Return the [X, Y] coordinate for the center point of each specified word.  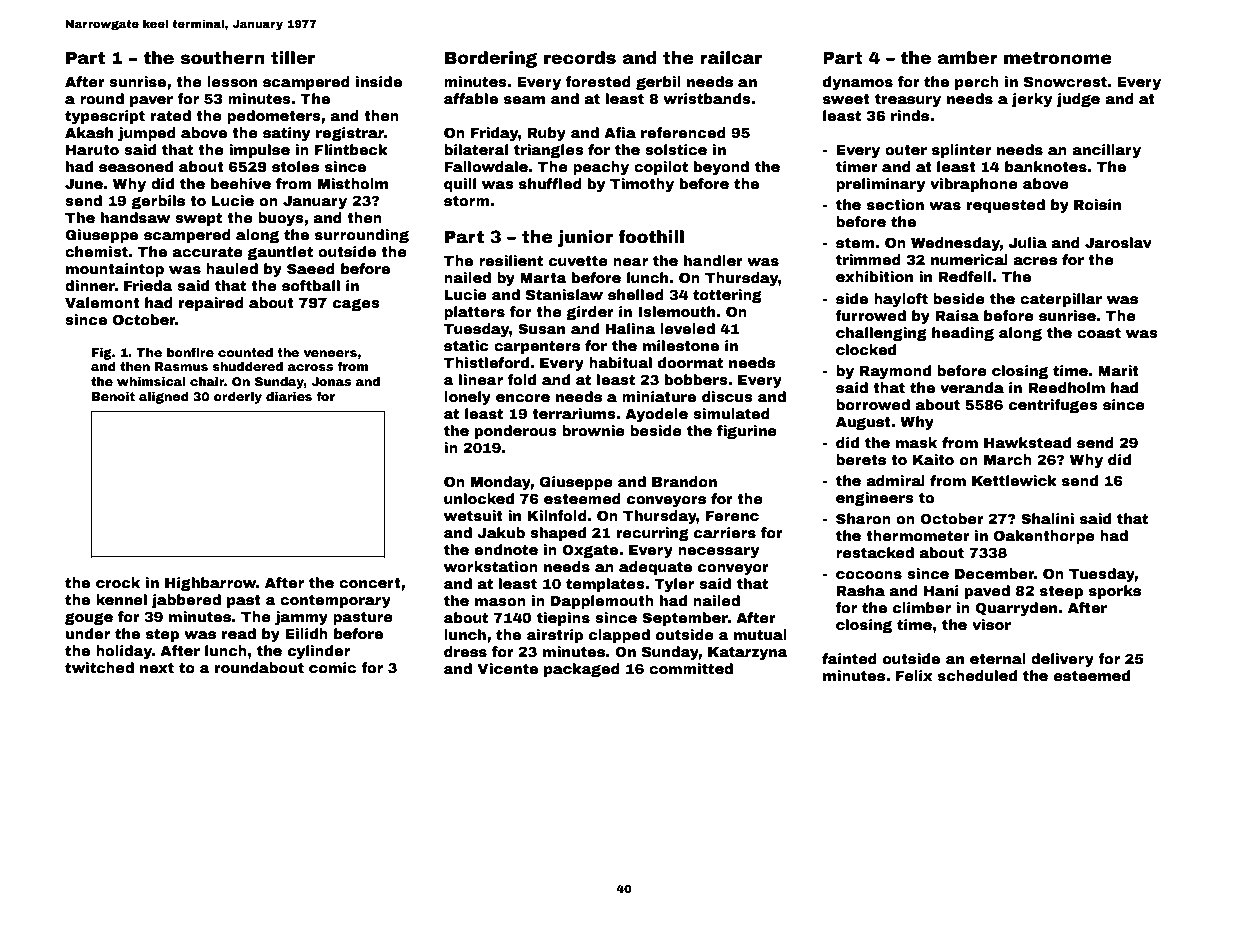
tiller [293, 58]
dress [465, 651]
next [157, 668]
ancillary [1106, 151]
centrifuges [1053, 406]
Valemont [102, 302]
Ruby [546, 134]
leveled [687, 328]
